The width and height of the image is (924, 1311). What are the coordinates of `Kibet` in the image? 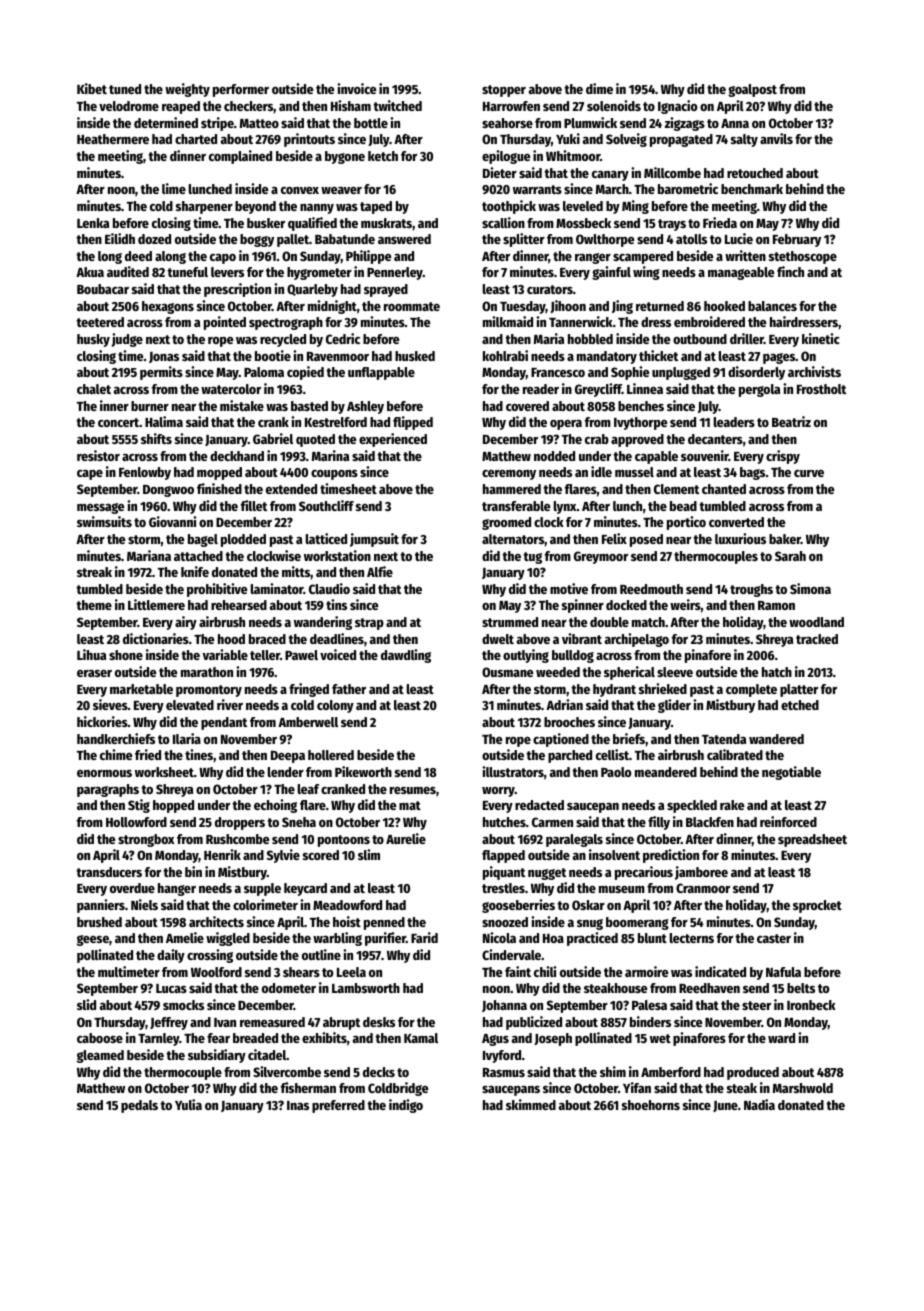 It's located at (92, 88).
